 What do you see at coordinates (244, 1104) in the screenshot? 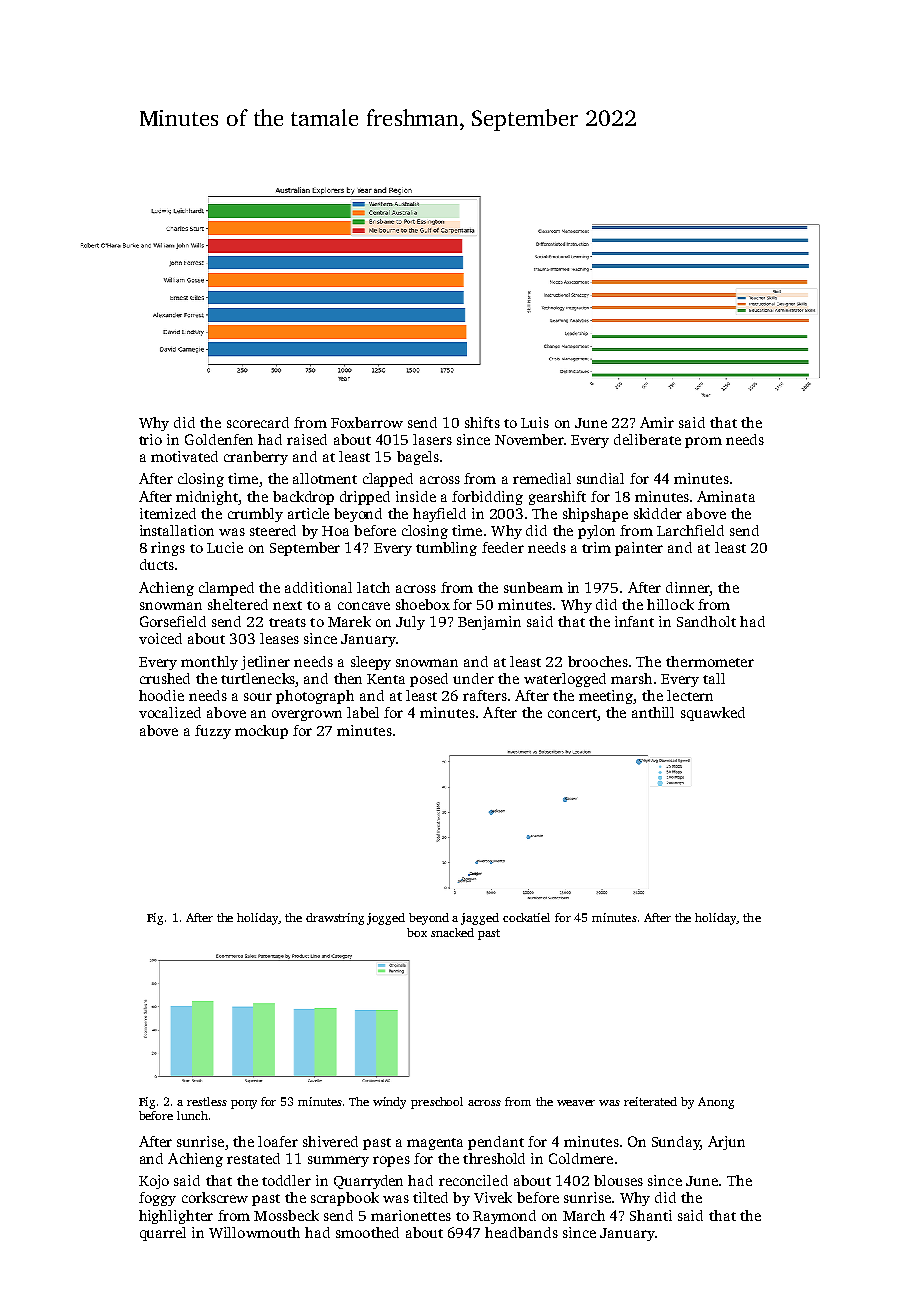
I see `pony` at bounding box center [244, 1104].
